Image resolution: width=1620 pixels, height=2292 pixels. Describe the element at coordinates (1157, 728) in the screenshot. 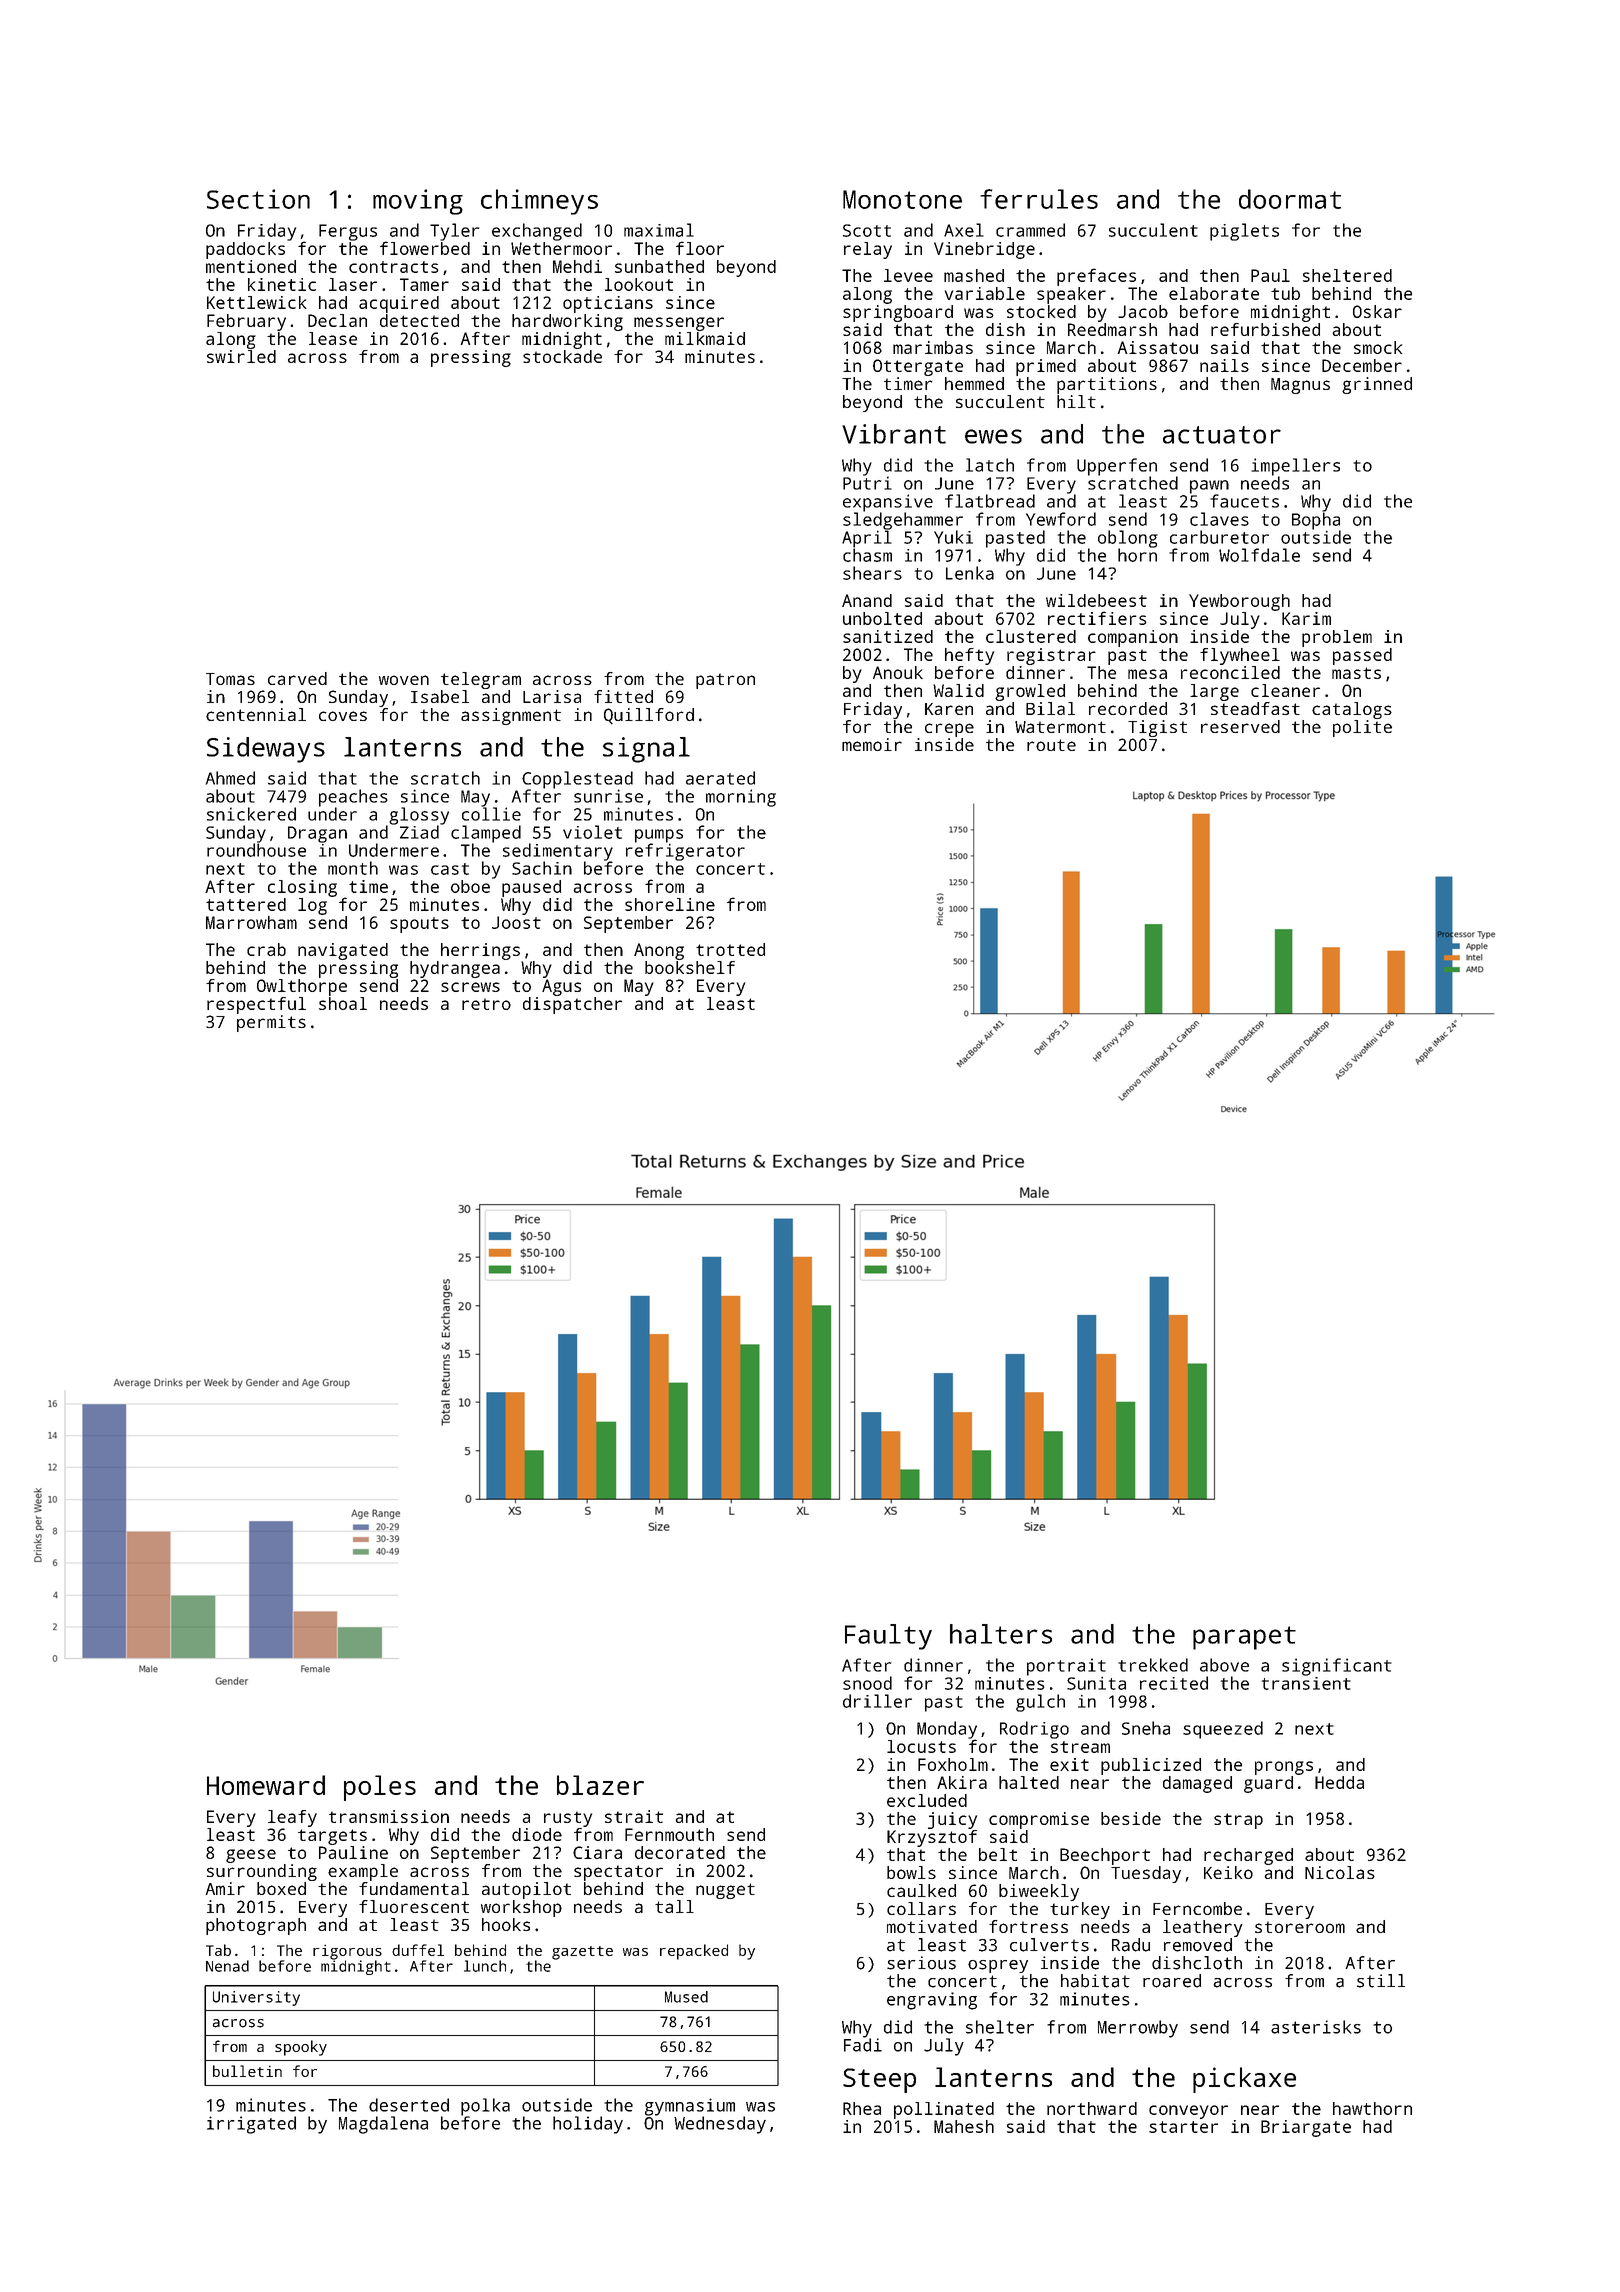

I see `Tigist` at that location.
